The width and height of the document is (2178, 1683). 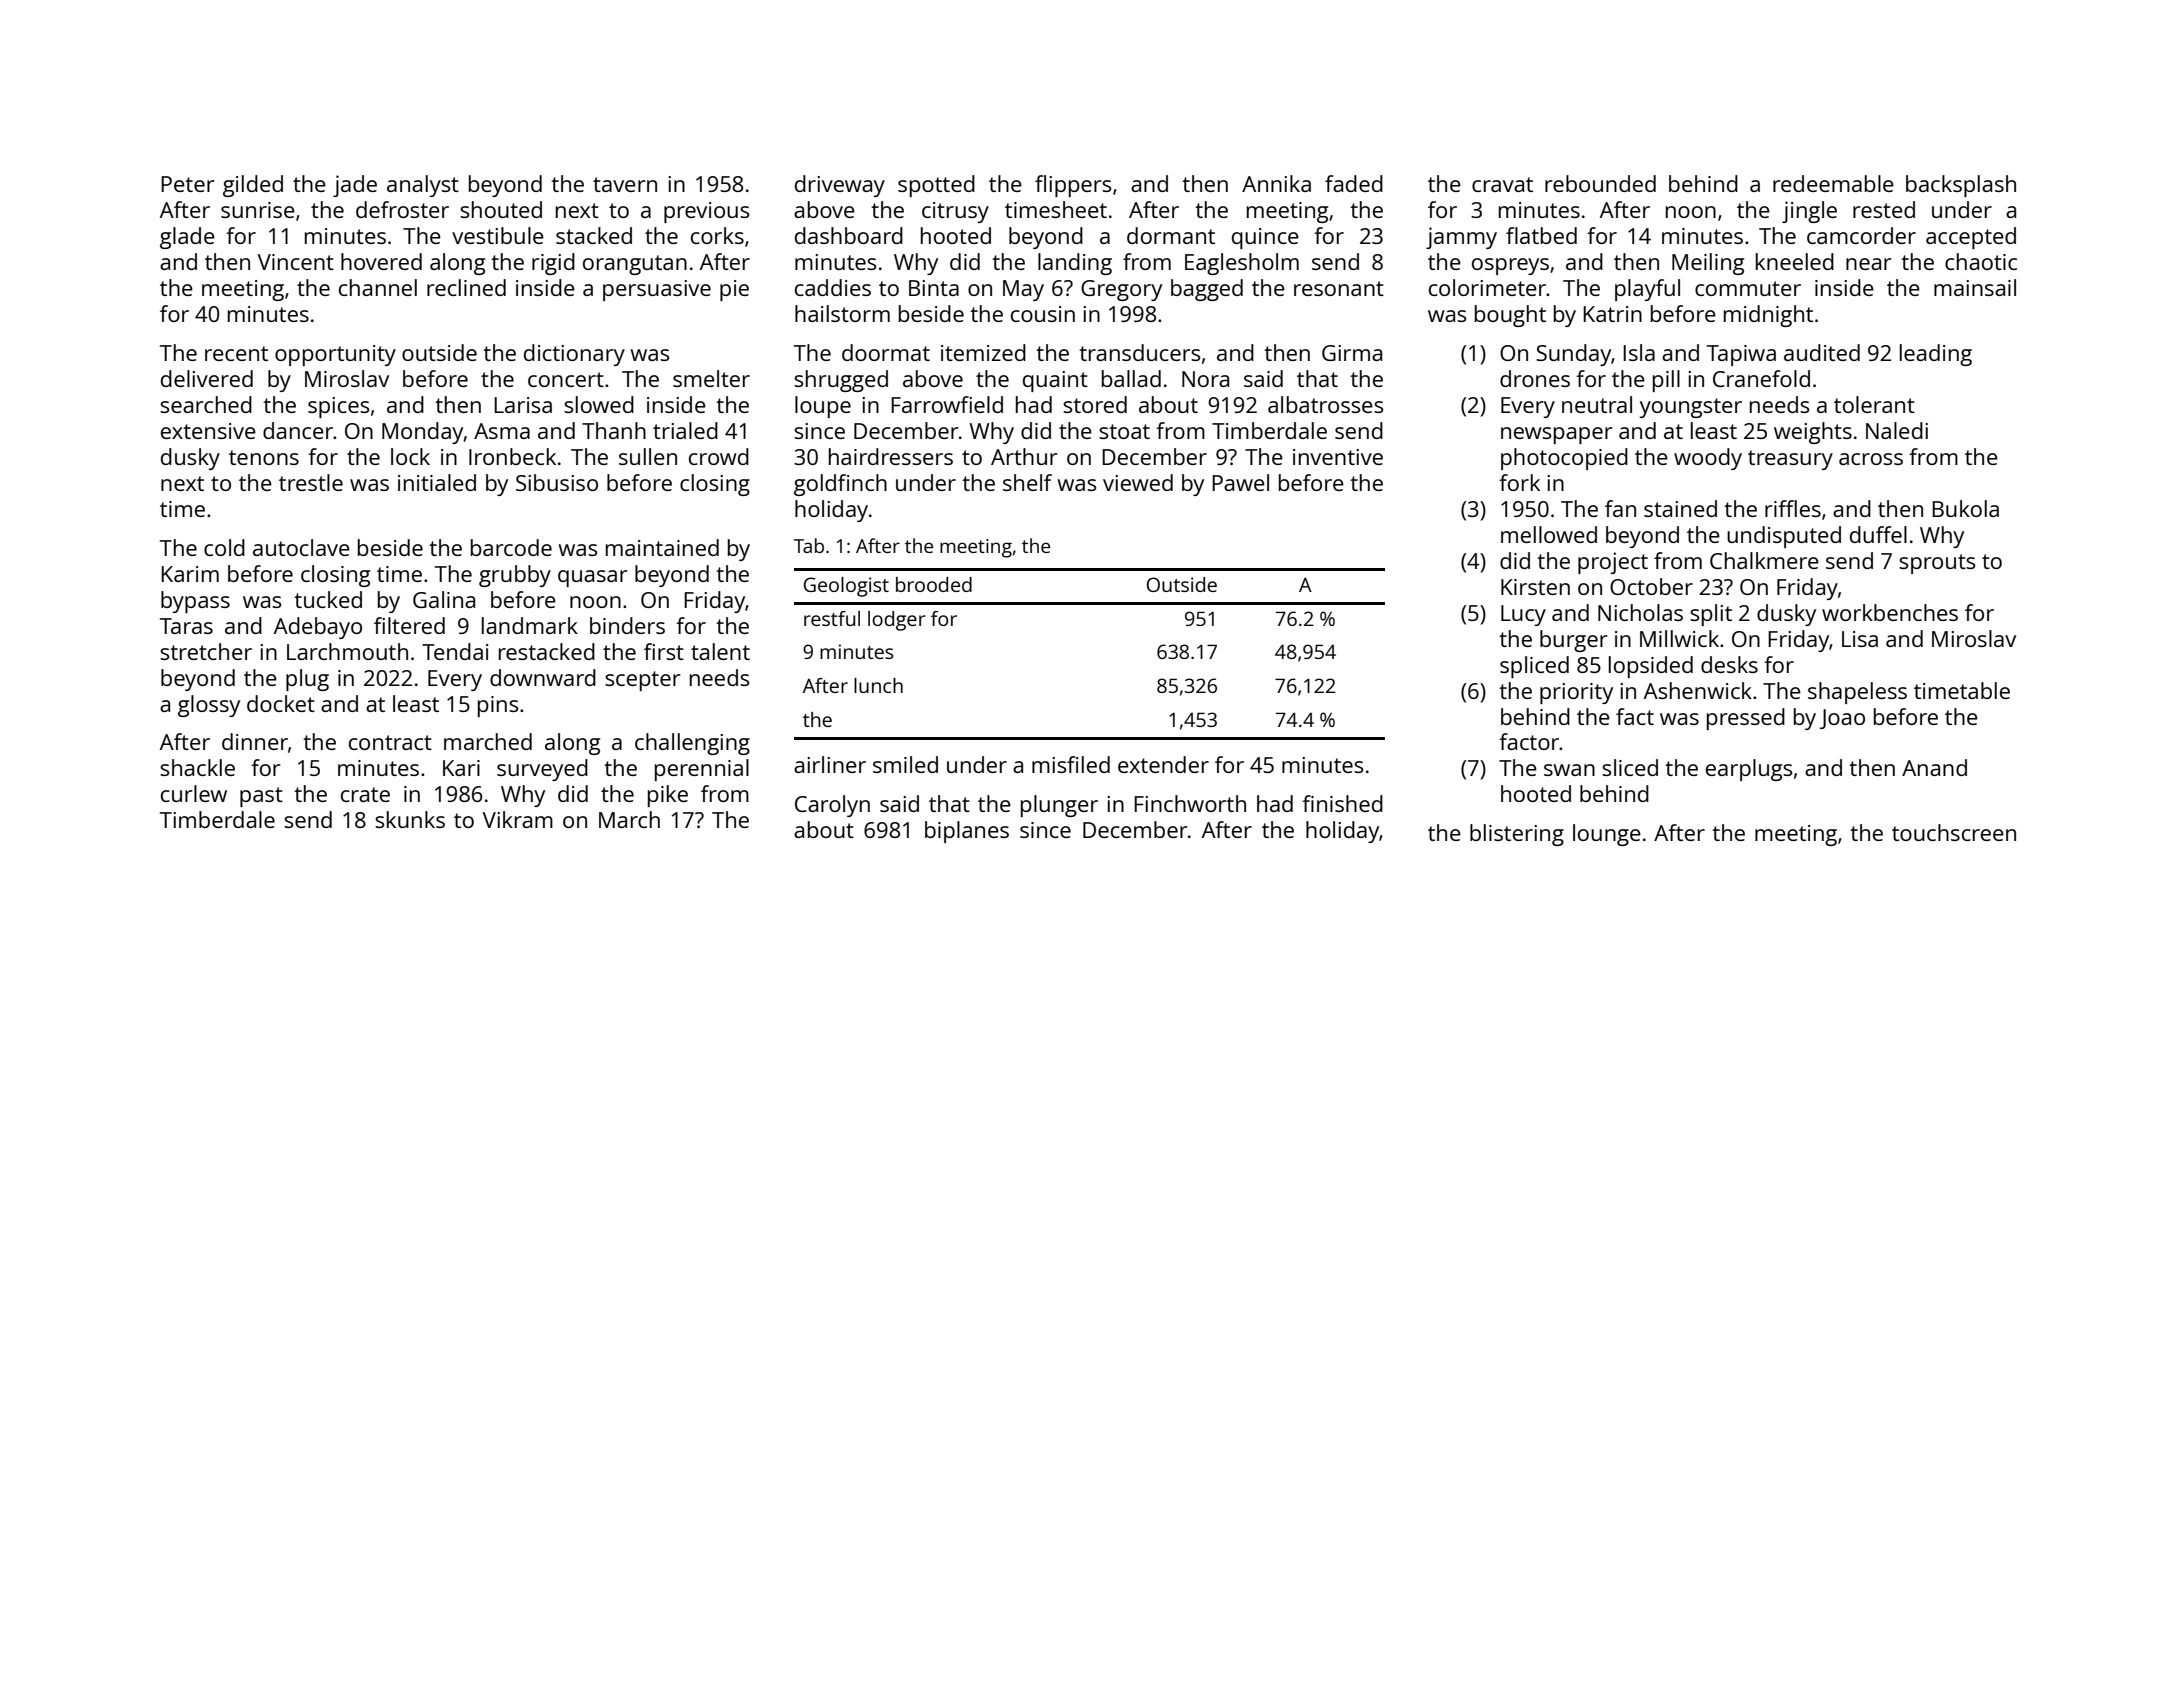 I want to click on albatrosses, so click(x=1325, y=404).
